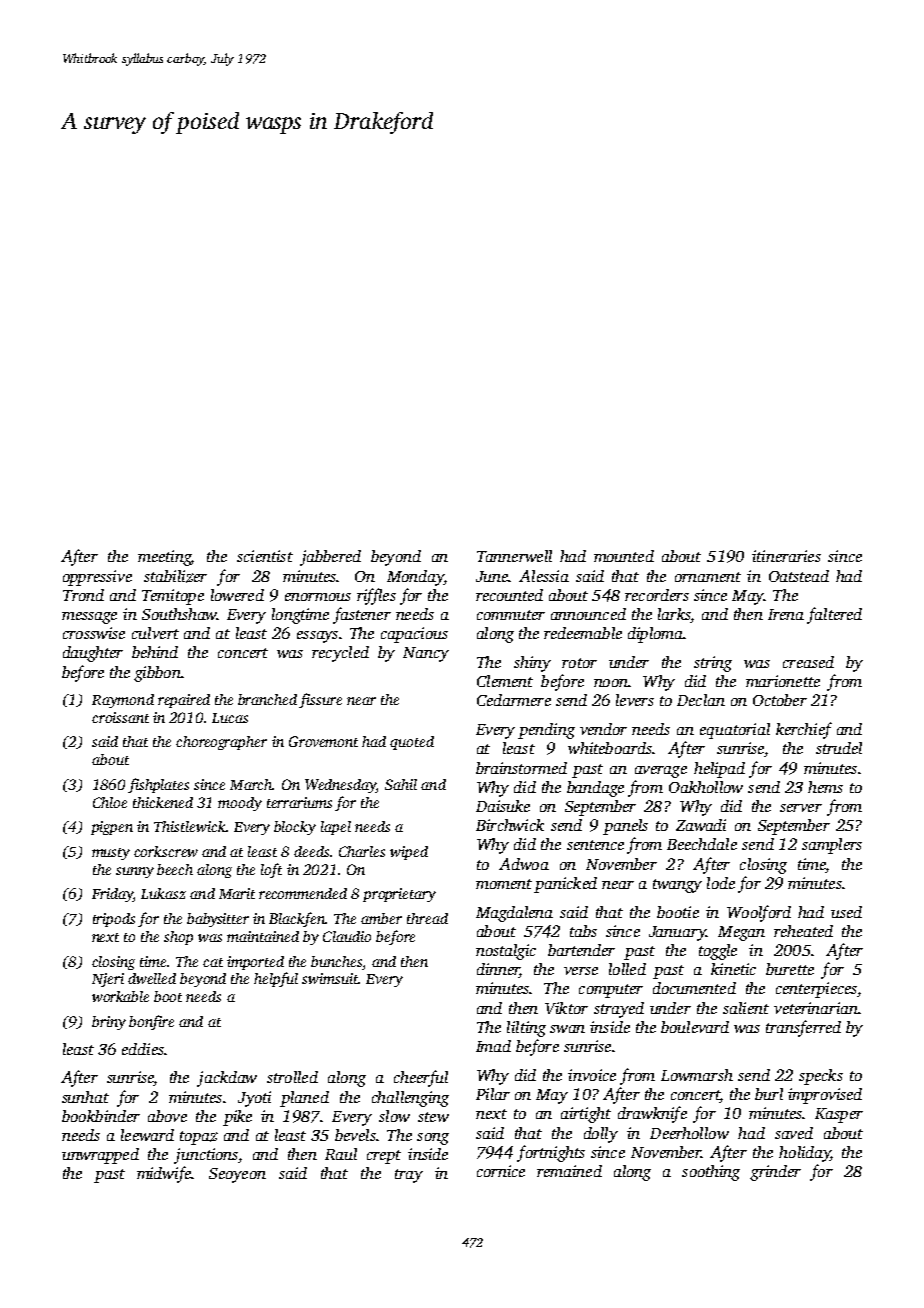 The width and height of the document is (924, 1308). What do you see at coordinates (808, 662) in the document?
I see `creased` at bounding box center [808, 662].
